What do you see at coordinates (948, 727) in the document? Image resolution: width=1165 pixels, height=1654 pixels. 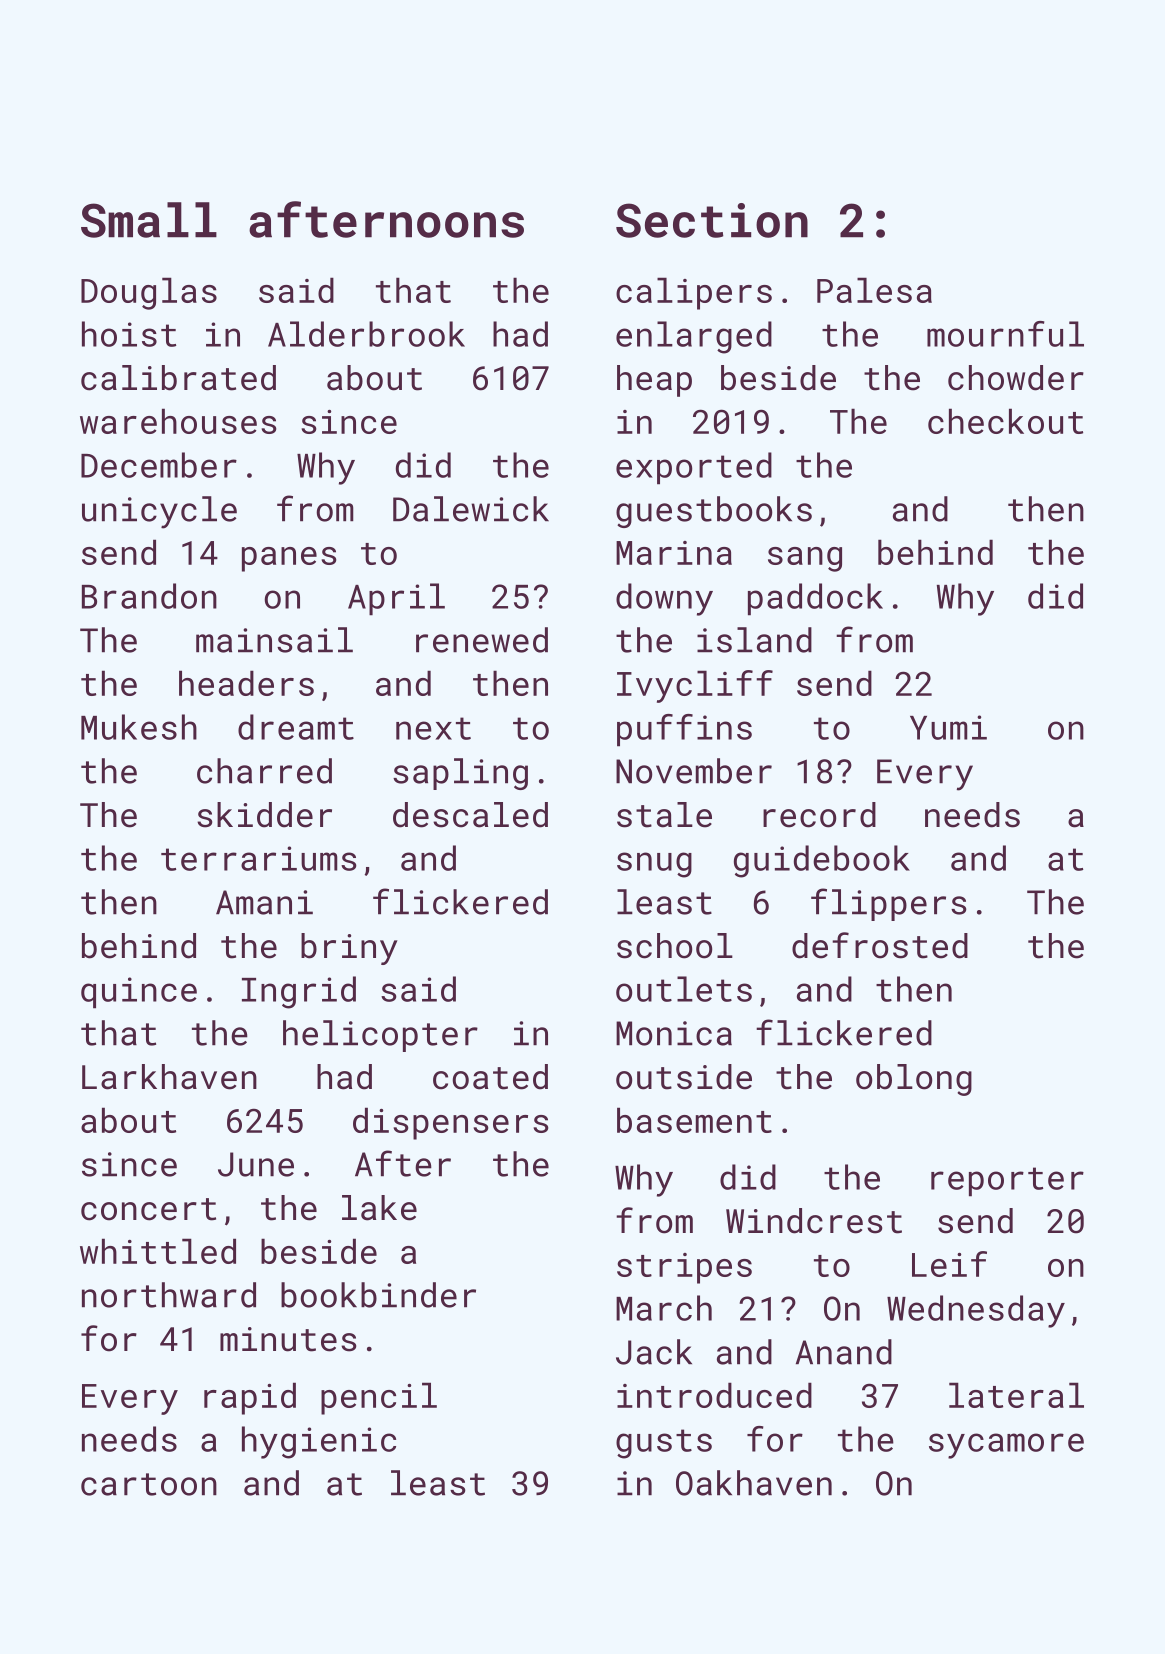 I see `Yumi` at bounding box center [948, 727].
